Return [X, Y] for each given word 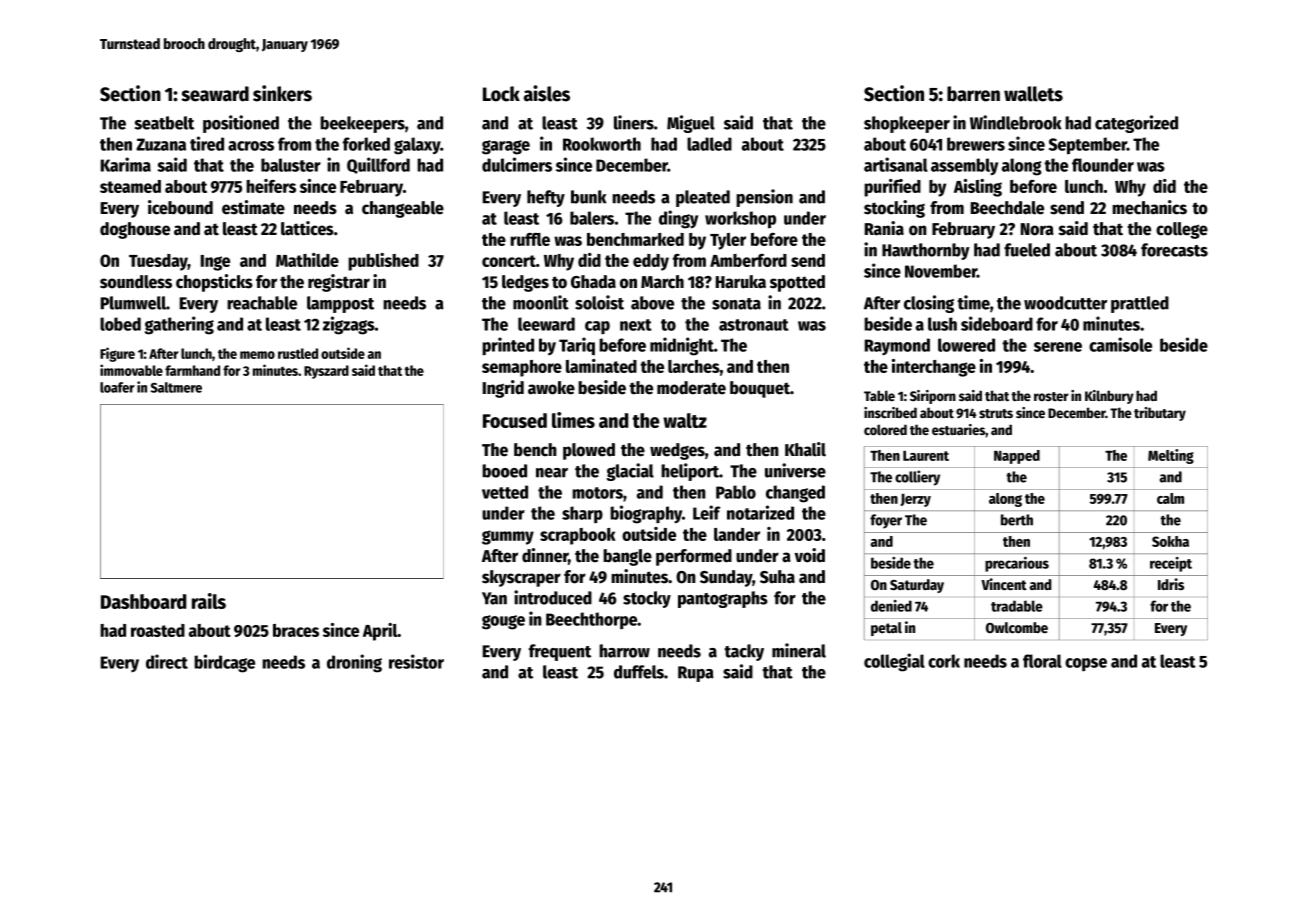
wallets [1033, 94]
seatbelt [164, 123]
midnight [682, 346]
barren [973, 94]
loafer [117, 387]
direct [167, 661]
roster [1051, 396]
